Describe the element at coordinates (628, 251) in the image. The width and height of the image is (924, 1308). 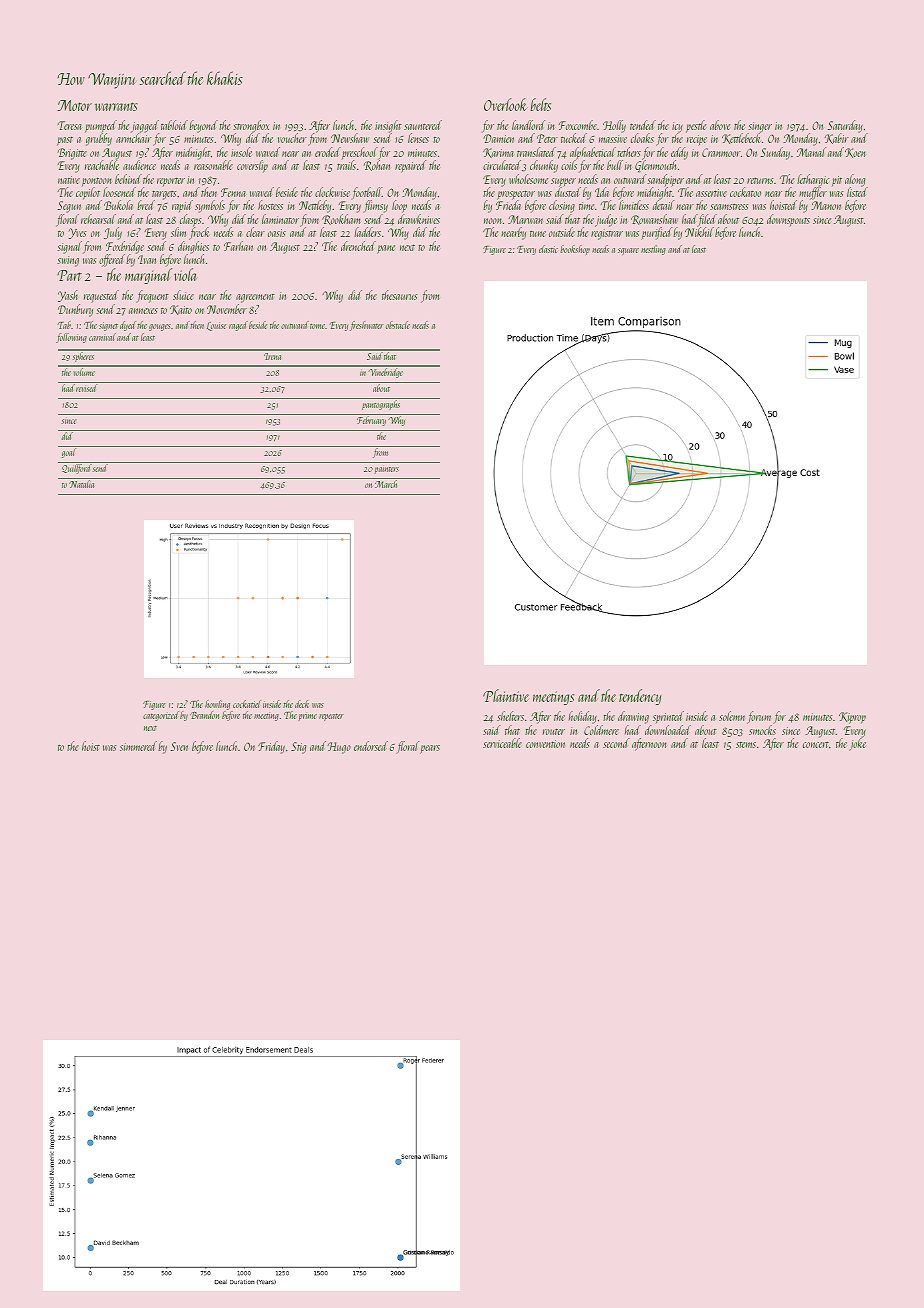
I see `square` at that location.
